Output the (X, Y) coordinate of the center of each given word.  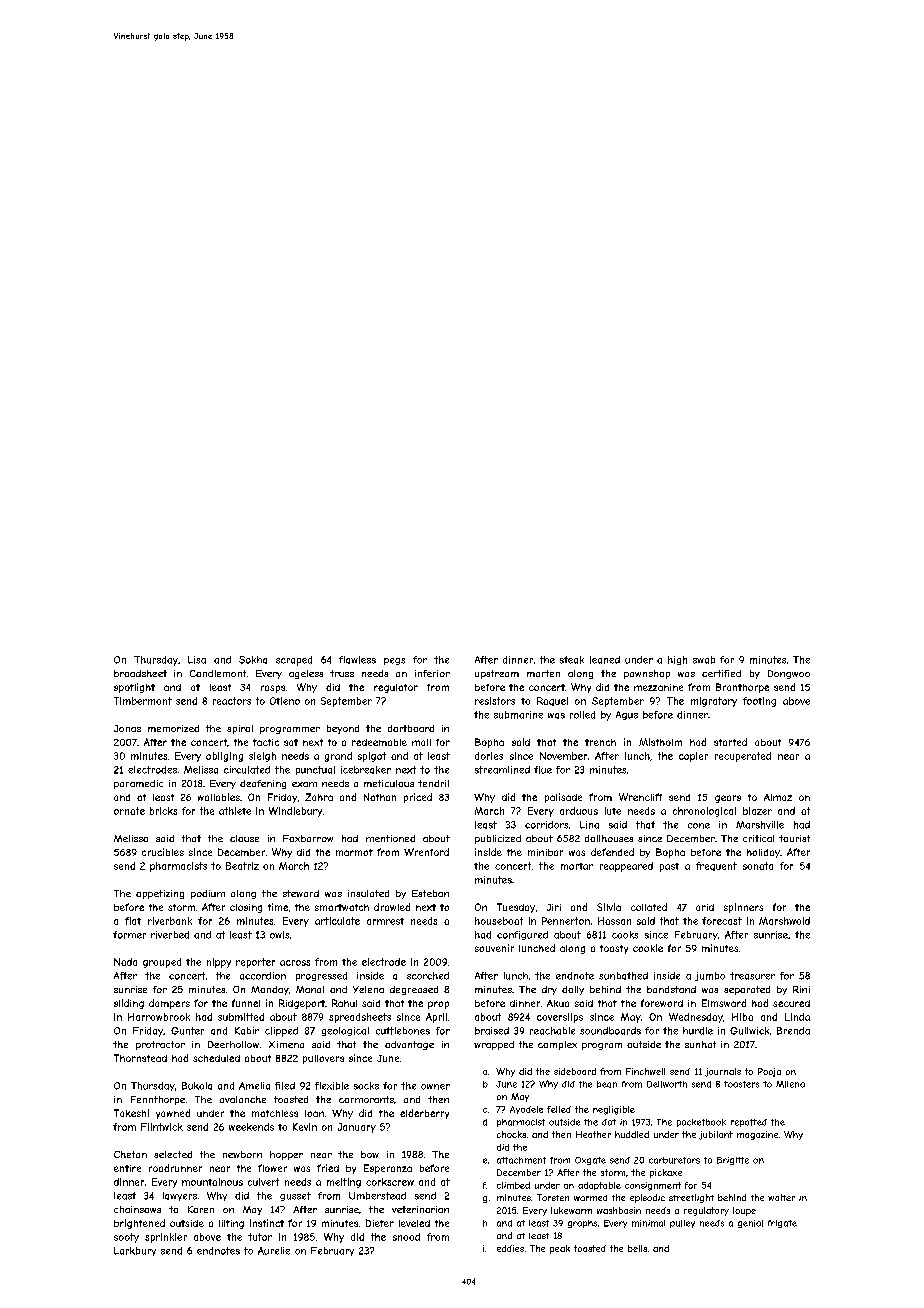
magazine (757, 1135)
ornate (129, 811)
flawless (357, 660)
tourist (794, 838)
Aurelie (274, 1251)
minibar (545, 852)
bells (637, 1248)
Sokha (253, 660)
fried (328, 1168)
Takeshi (131, 1113)
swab (704, 660)
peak (560, 1249)
